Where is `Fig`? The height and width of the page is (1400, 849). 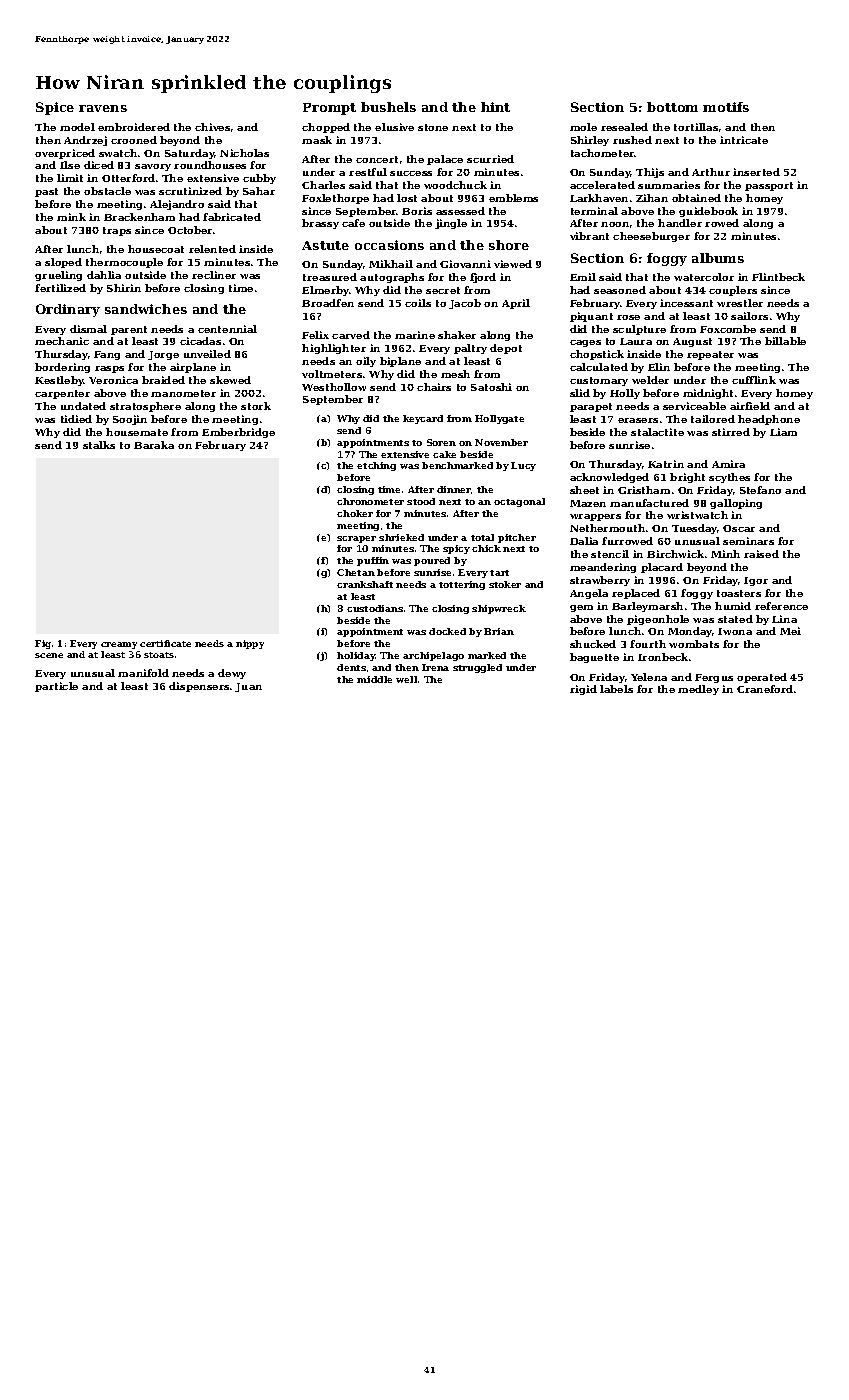 Fig is located at coordinates (43, 644).
